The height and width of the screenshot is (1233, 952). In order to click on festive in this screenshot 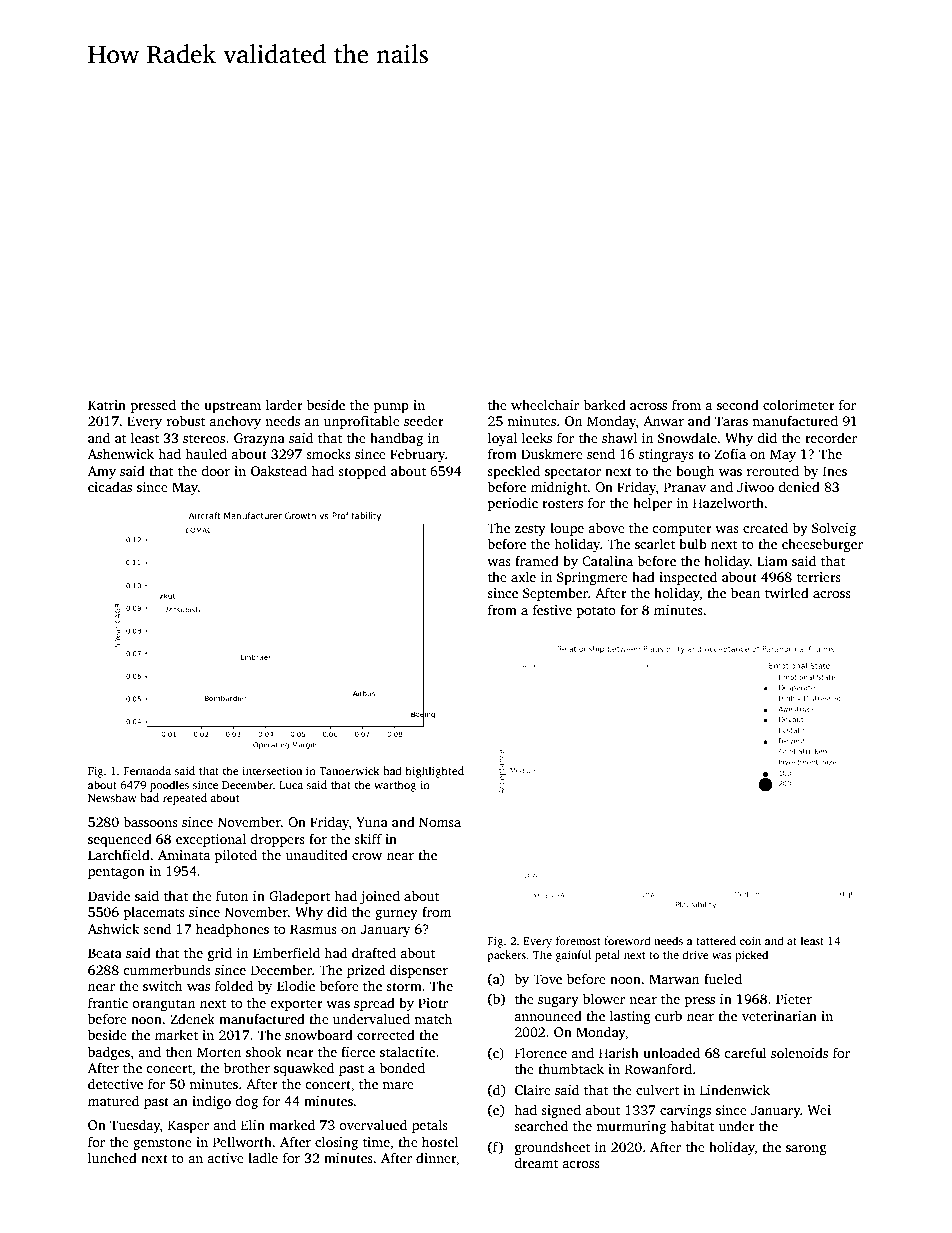, I will do `click(552, 609)`.
